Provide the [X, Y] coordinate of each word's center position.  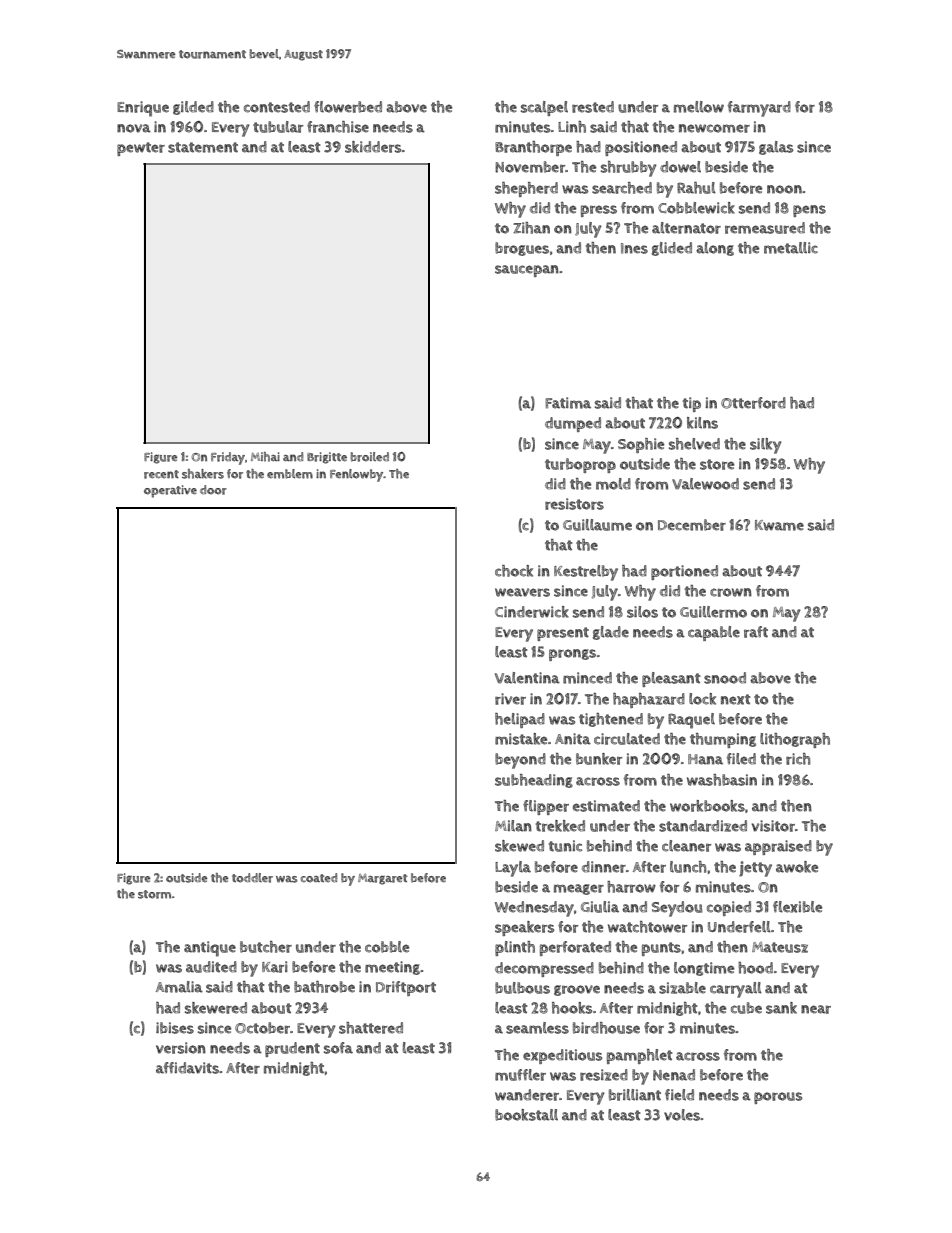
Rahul [696, 188]
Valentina [527, 678]
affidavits [187, 1068]
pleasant [671, 679]
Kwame [779, 525]
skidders [373, 147]
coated [319, 878]
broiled [369, 457]
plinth [515, 948]
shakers [203, 474]
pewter [141, 149]
